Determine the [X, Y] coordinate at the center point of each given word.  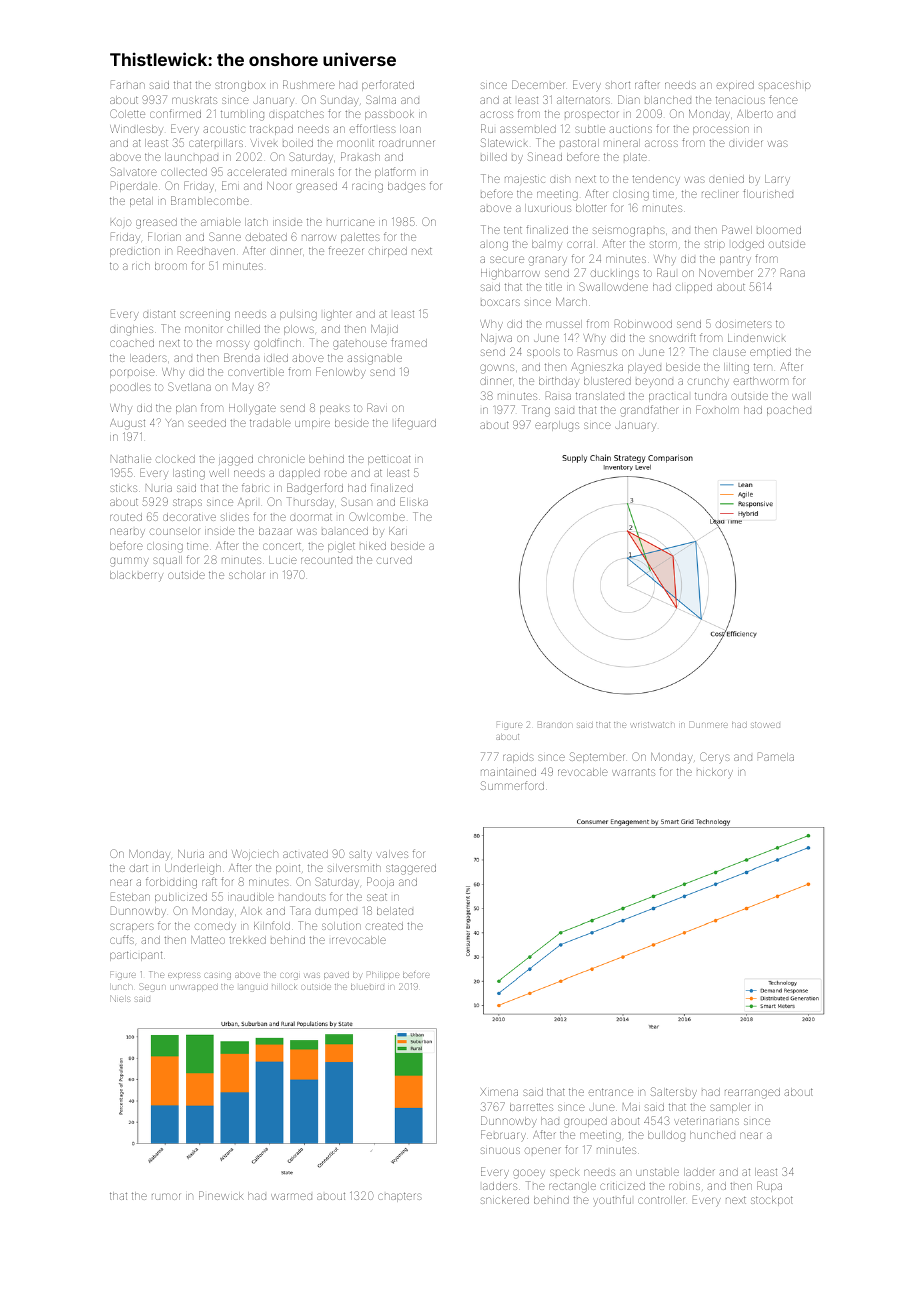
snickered [505, 1200]
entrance [611, 1092]
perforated [388, 85]
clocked [175, 459]
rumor [166, 1196]
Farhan [128, 84]
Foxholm [717, 409]
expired [735, 86]
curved [394, 560]
